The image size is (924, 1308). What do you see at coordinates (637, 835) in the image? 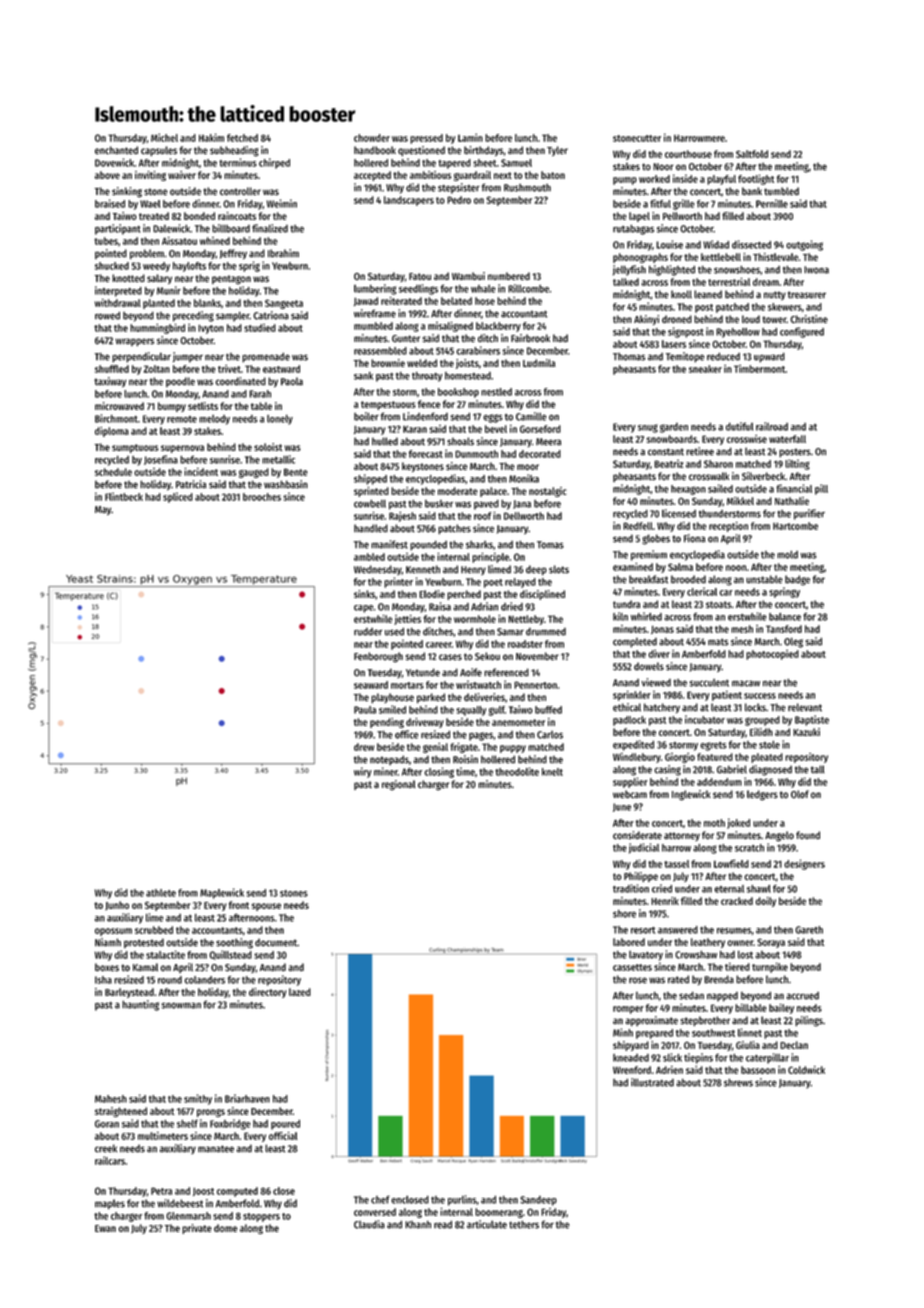
I see `considerate` at bounding box center [637, 835].
